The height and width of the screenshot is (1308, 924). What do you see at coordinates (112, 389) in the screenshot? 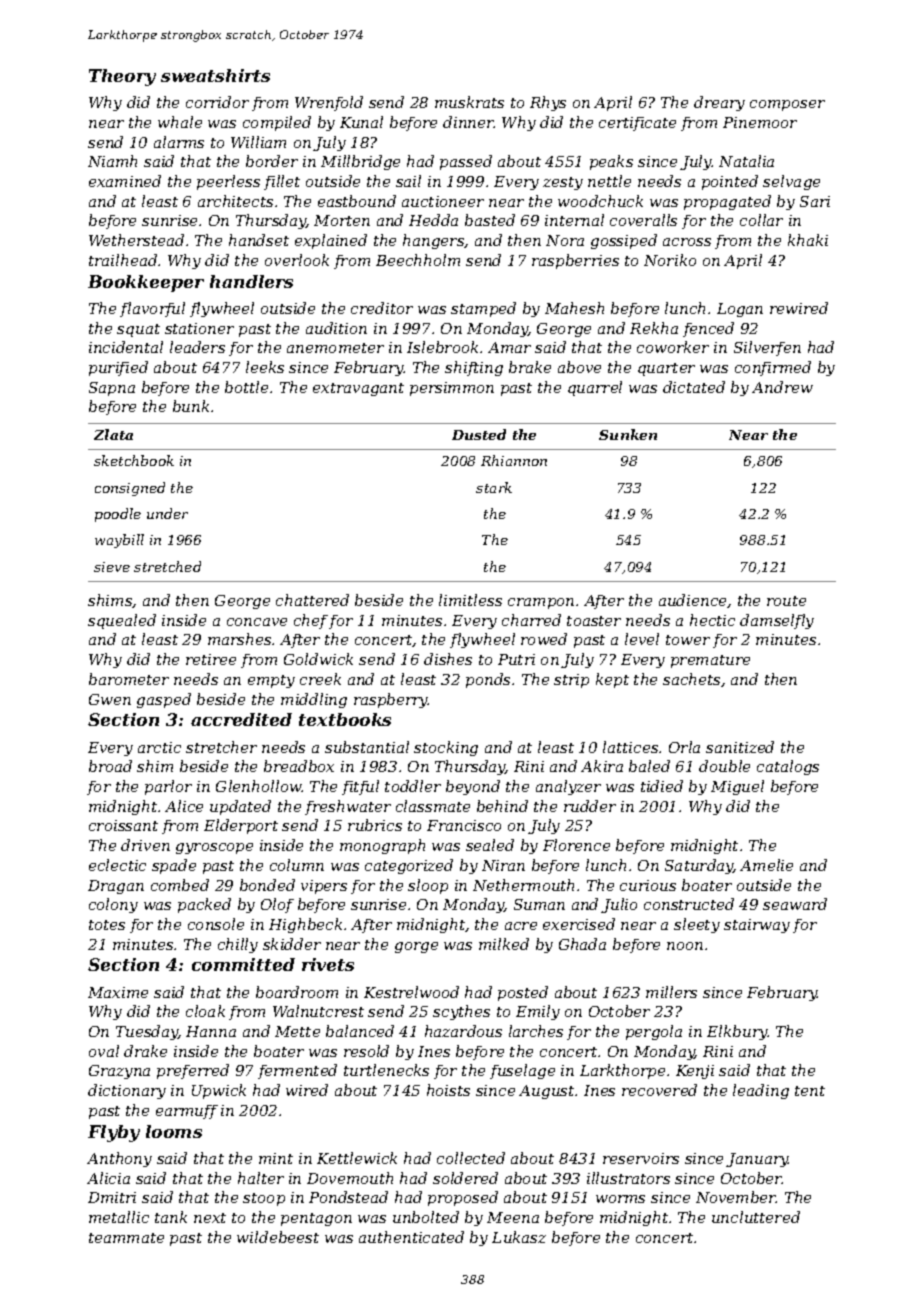
I see `Sapna` at bounding box center [112, 389].
